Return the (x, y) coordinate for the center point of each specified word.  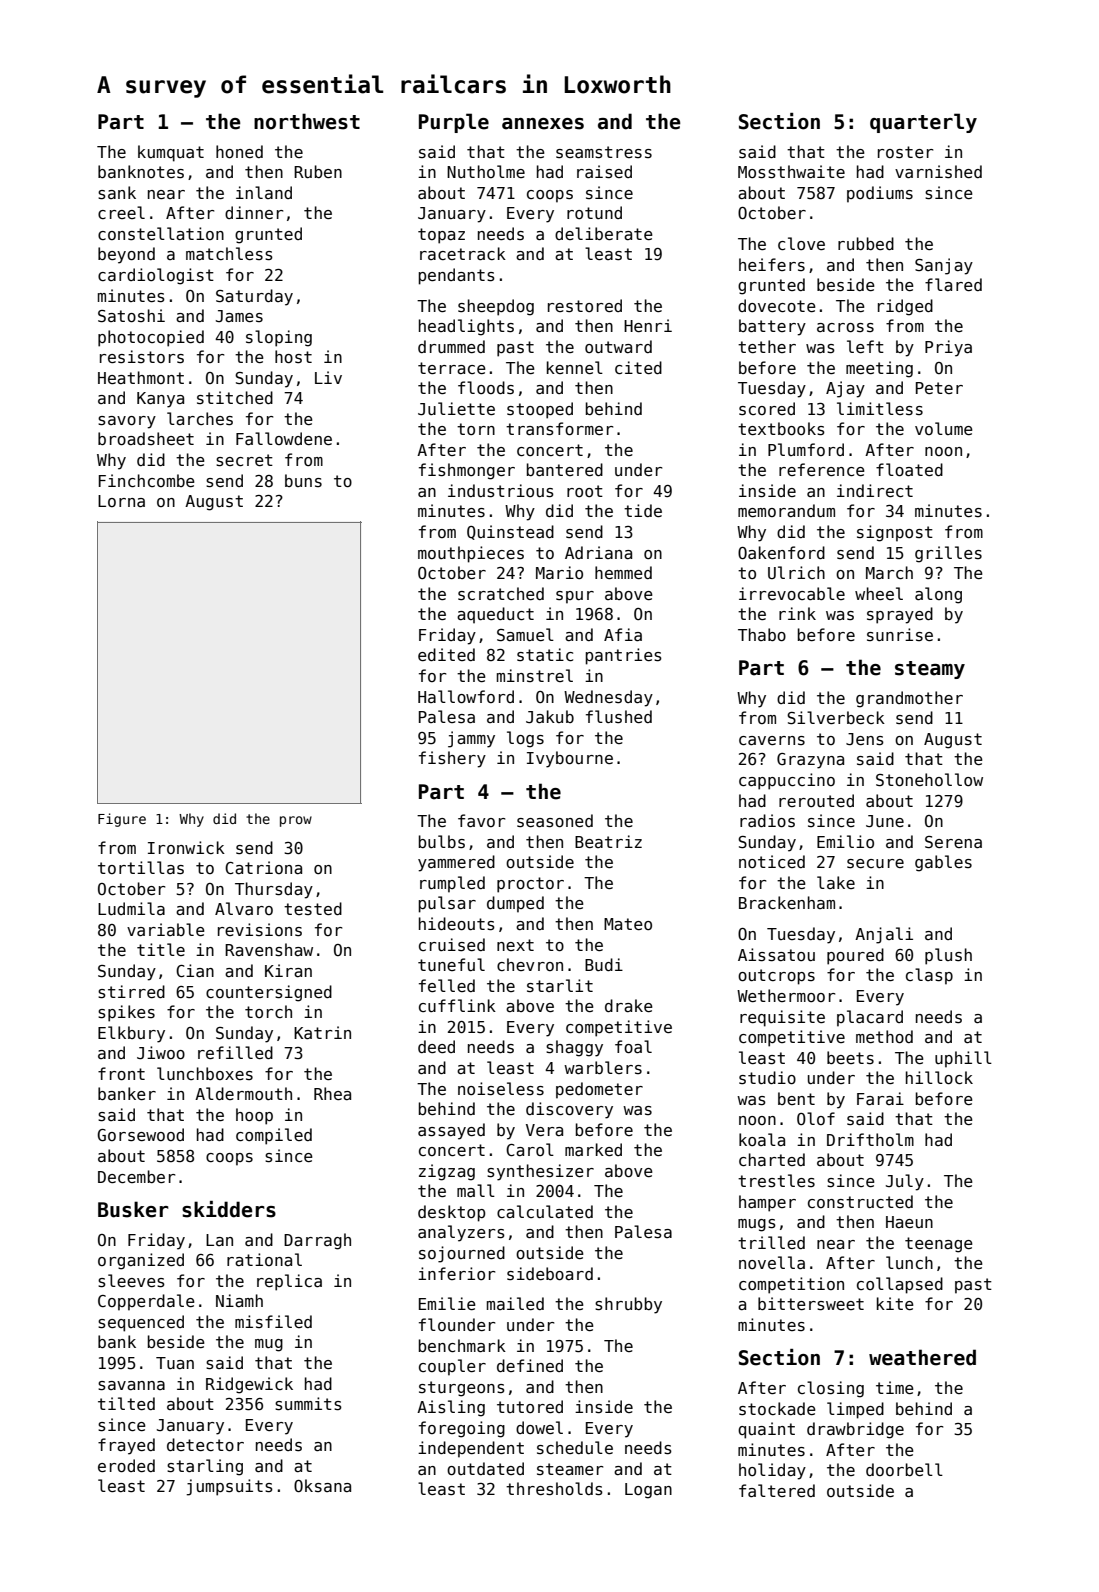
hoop (254, 1116)
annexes (543, 124)
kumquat (171, 153)
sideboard (550, 1274)
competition (791, 1285)
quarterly (923, 123)
